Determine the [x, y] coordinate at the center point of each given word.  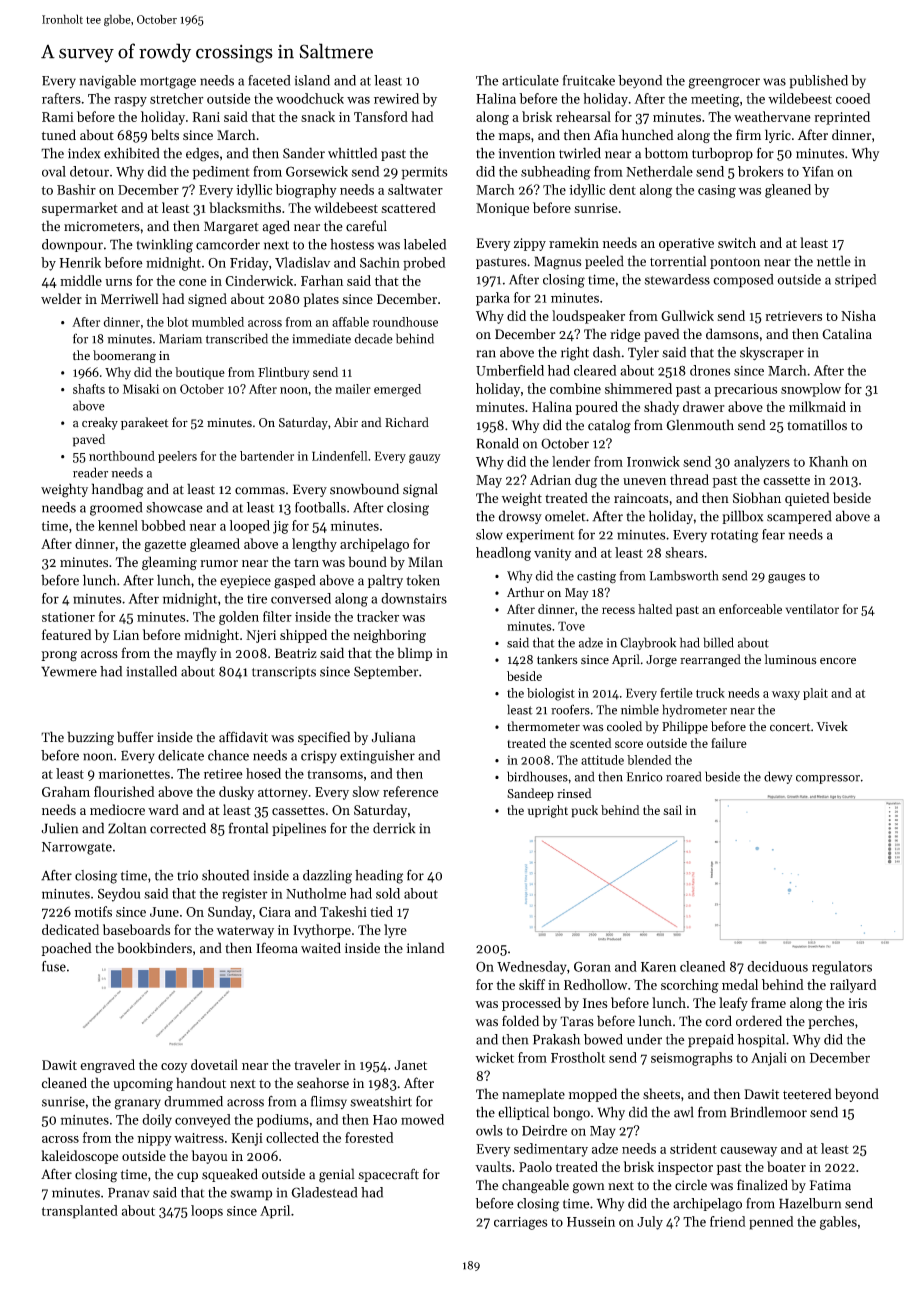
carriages [521, 1223]
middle [81, 280]
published [819, 82]
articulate [530, 80]
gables [838, 1223]
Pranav [128, 1192]
